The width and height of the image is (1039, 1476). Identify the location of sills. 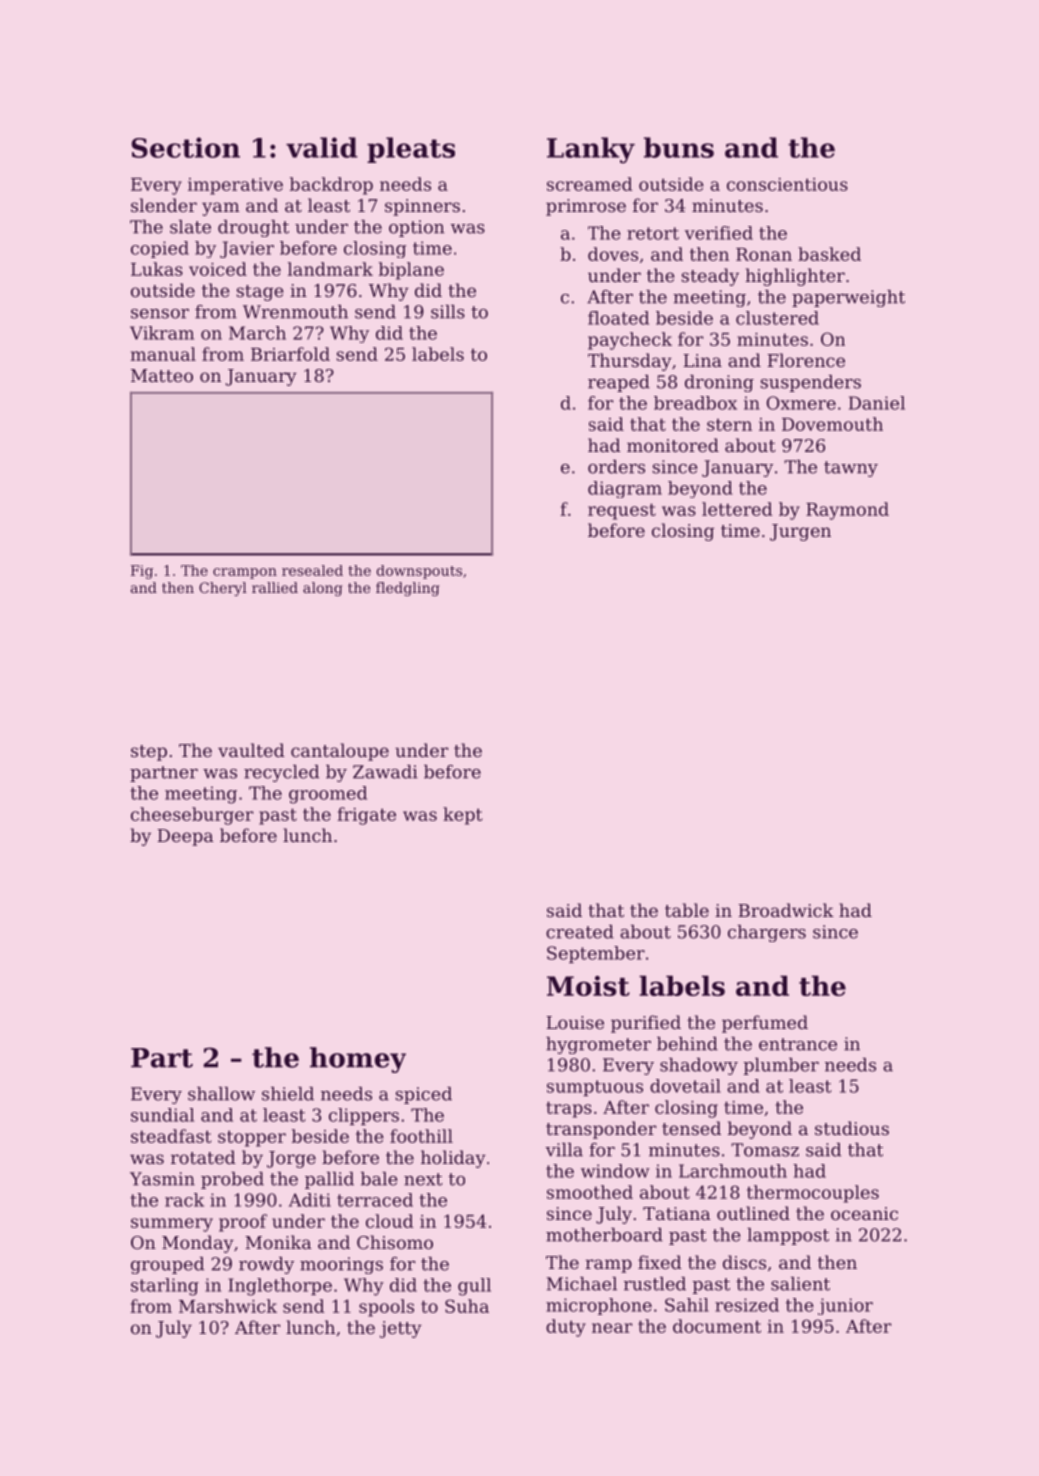
(448, 312).
